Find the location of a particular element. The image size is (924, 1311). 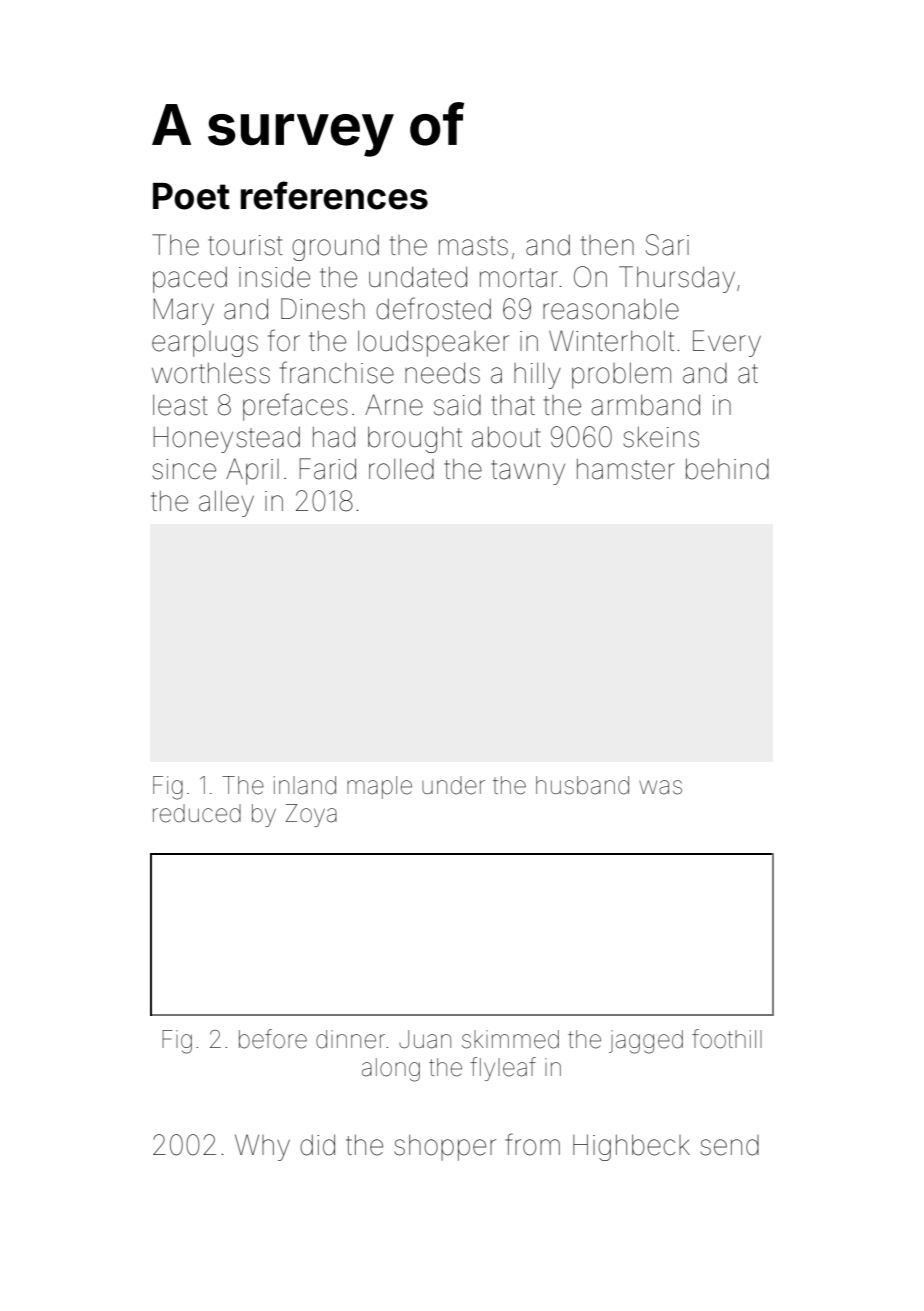

references is located at coordinates (334, 195).
